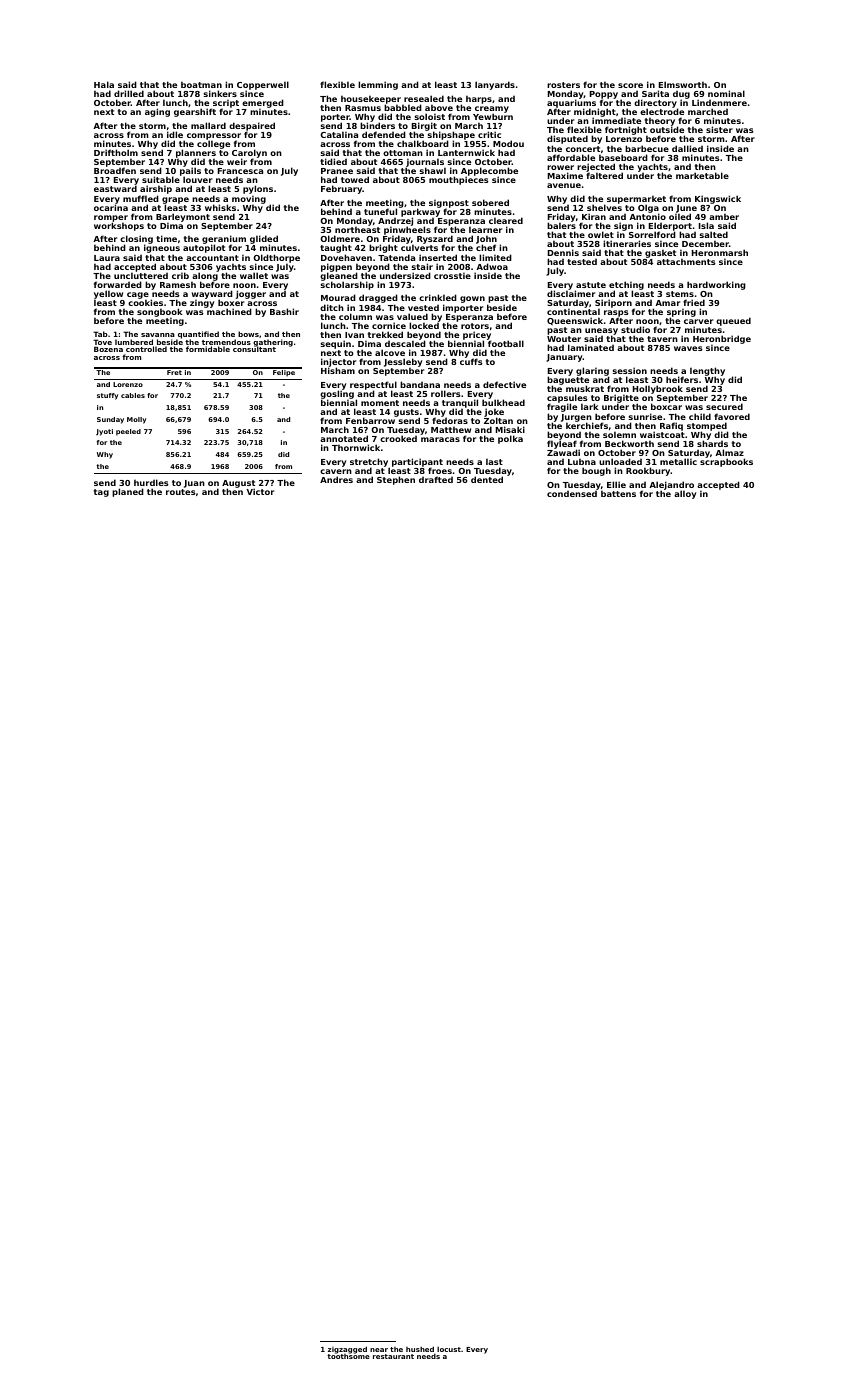  Describe the element at coordinates (183, 217) in the document. I see `Barleymont` at that location.
